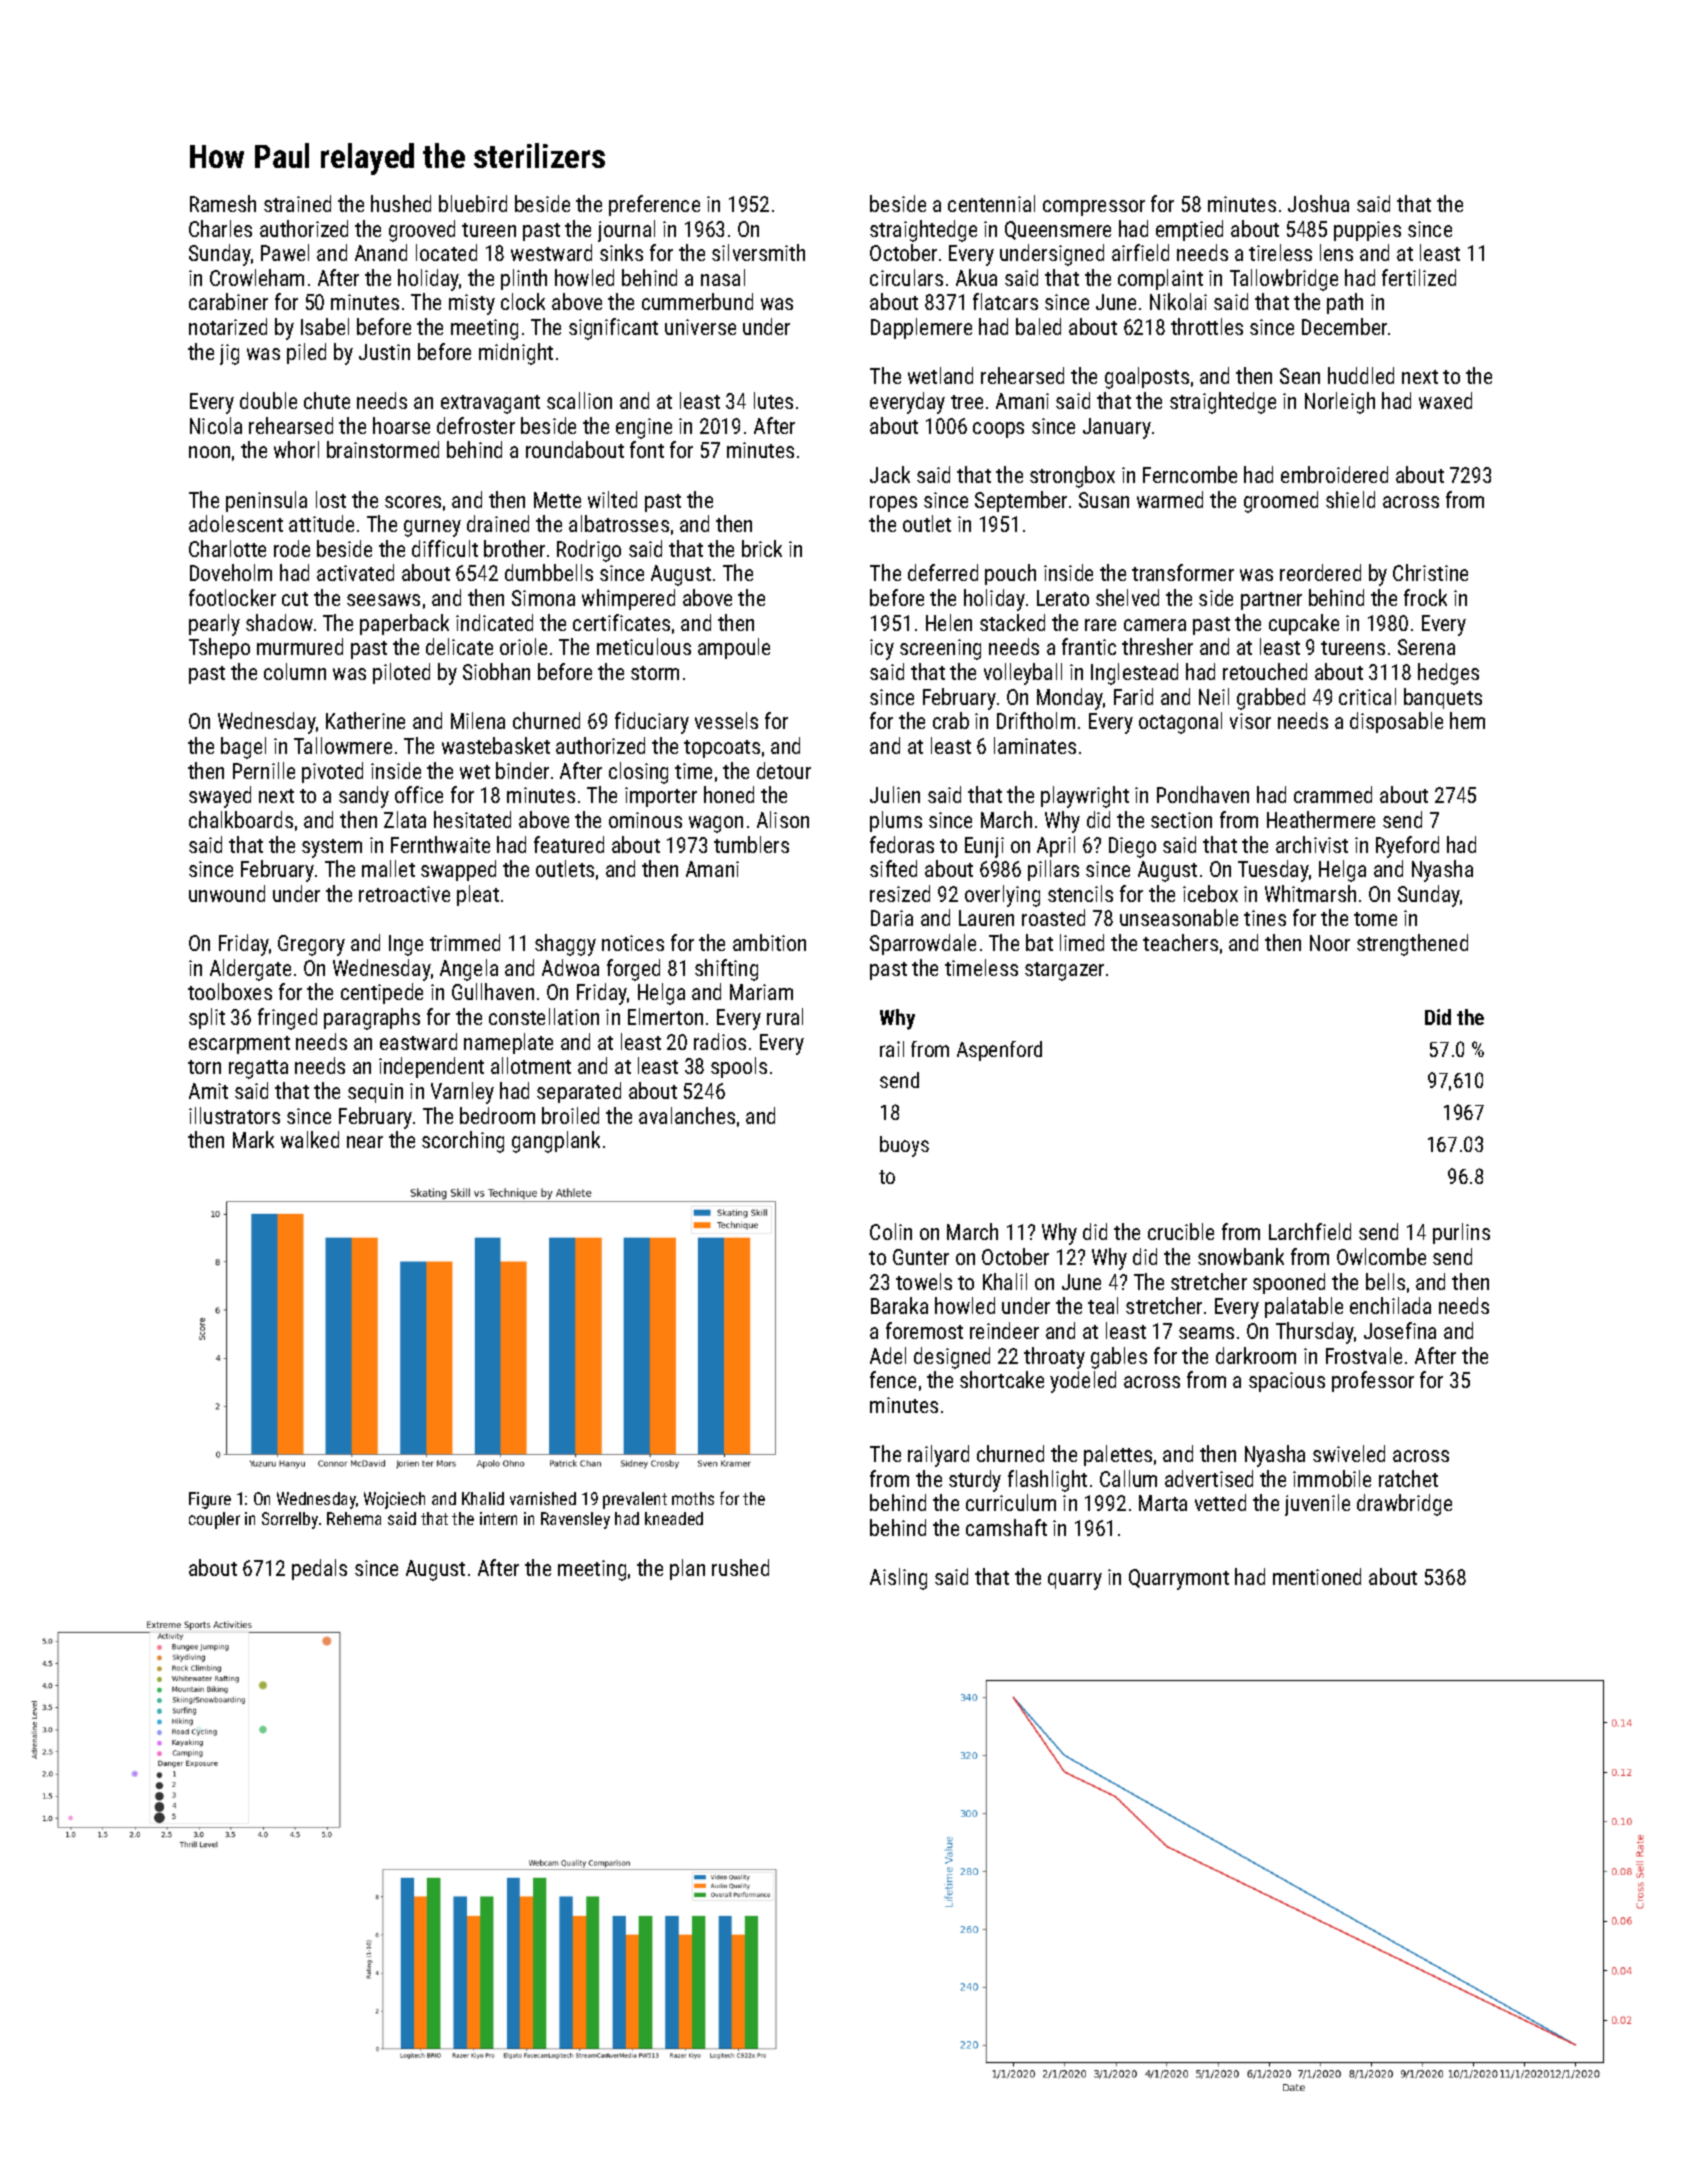 This document has height=2178, width=1683. Describe the element at coordinates (1350, 499) in the document. I see `shield` at that location.
